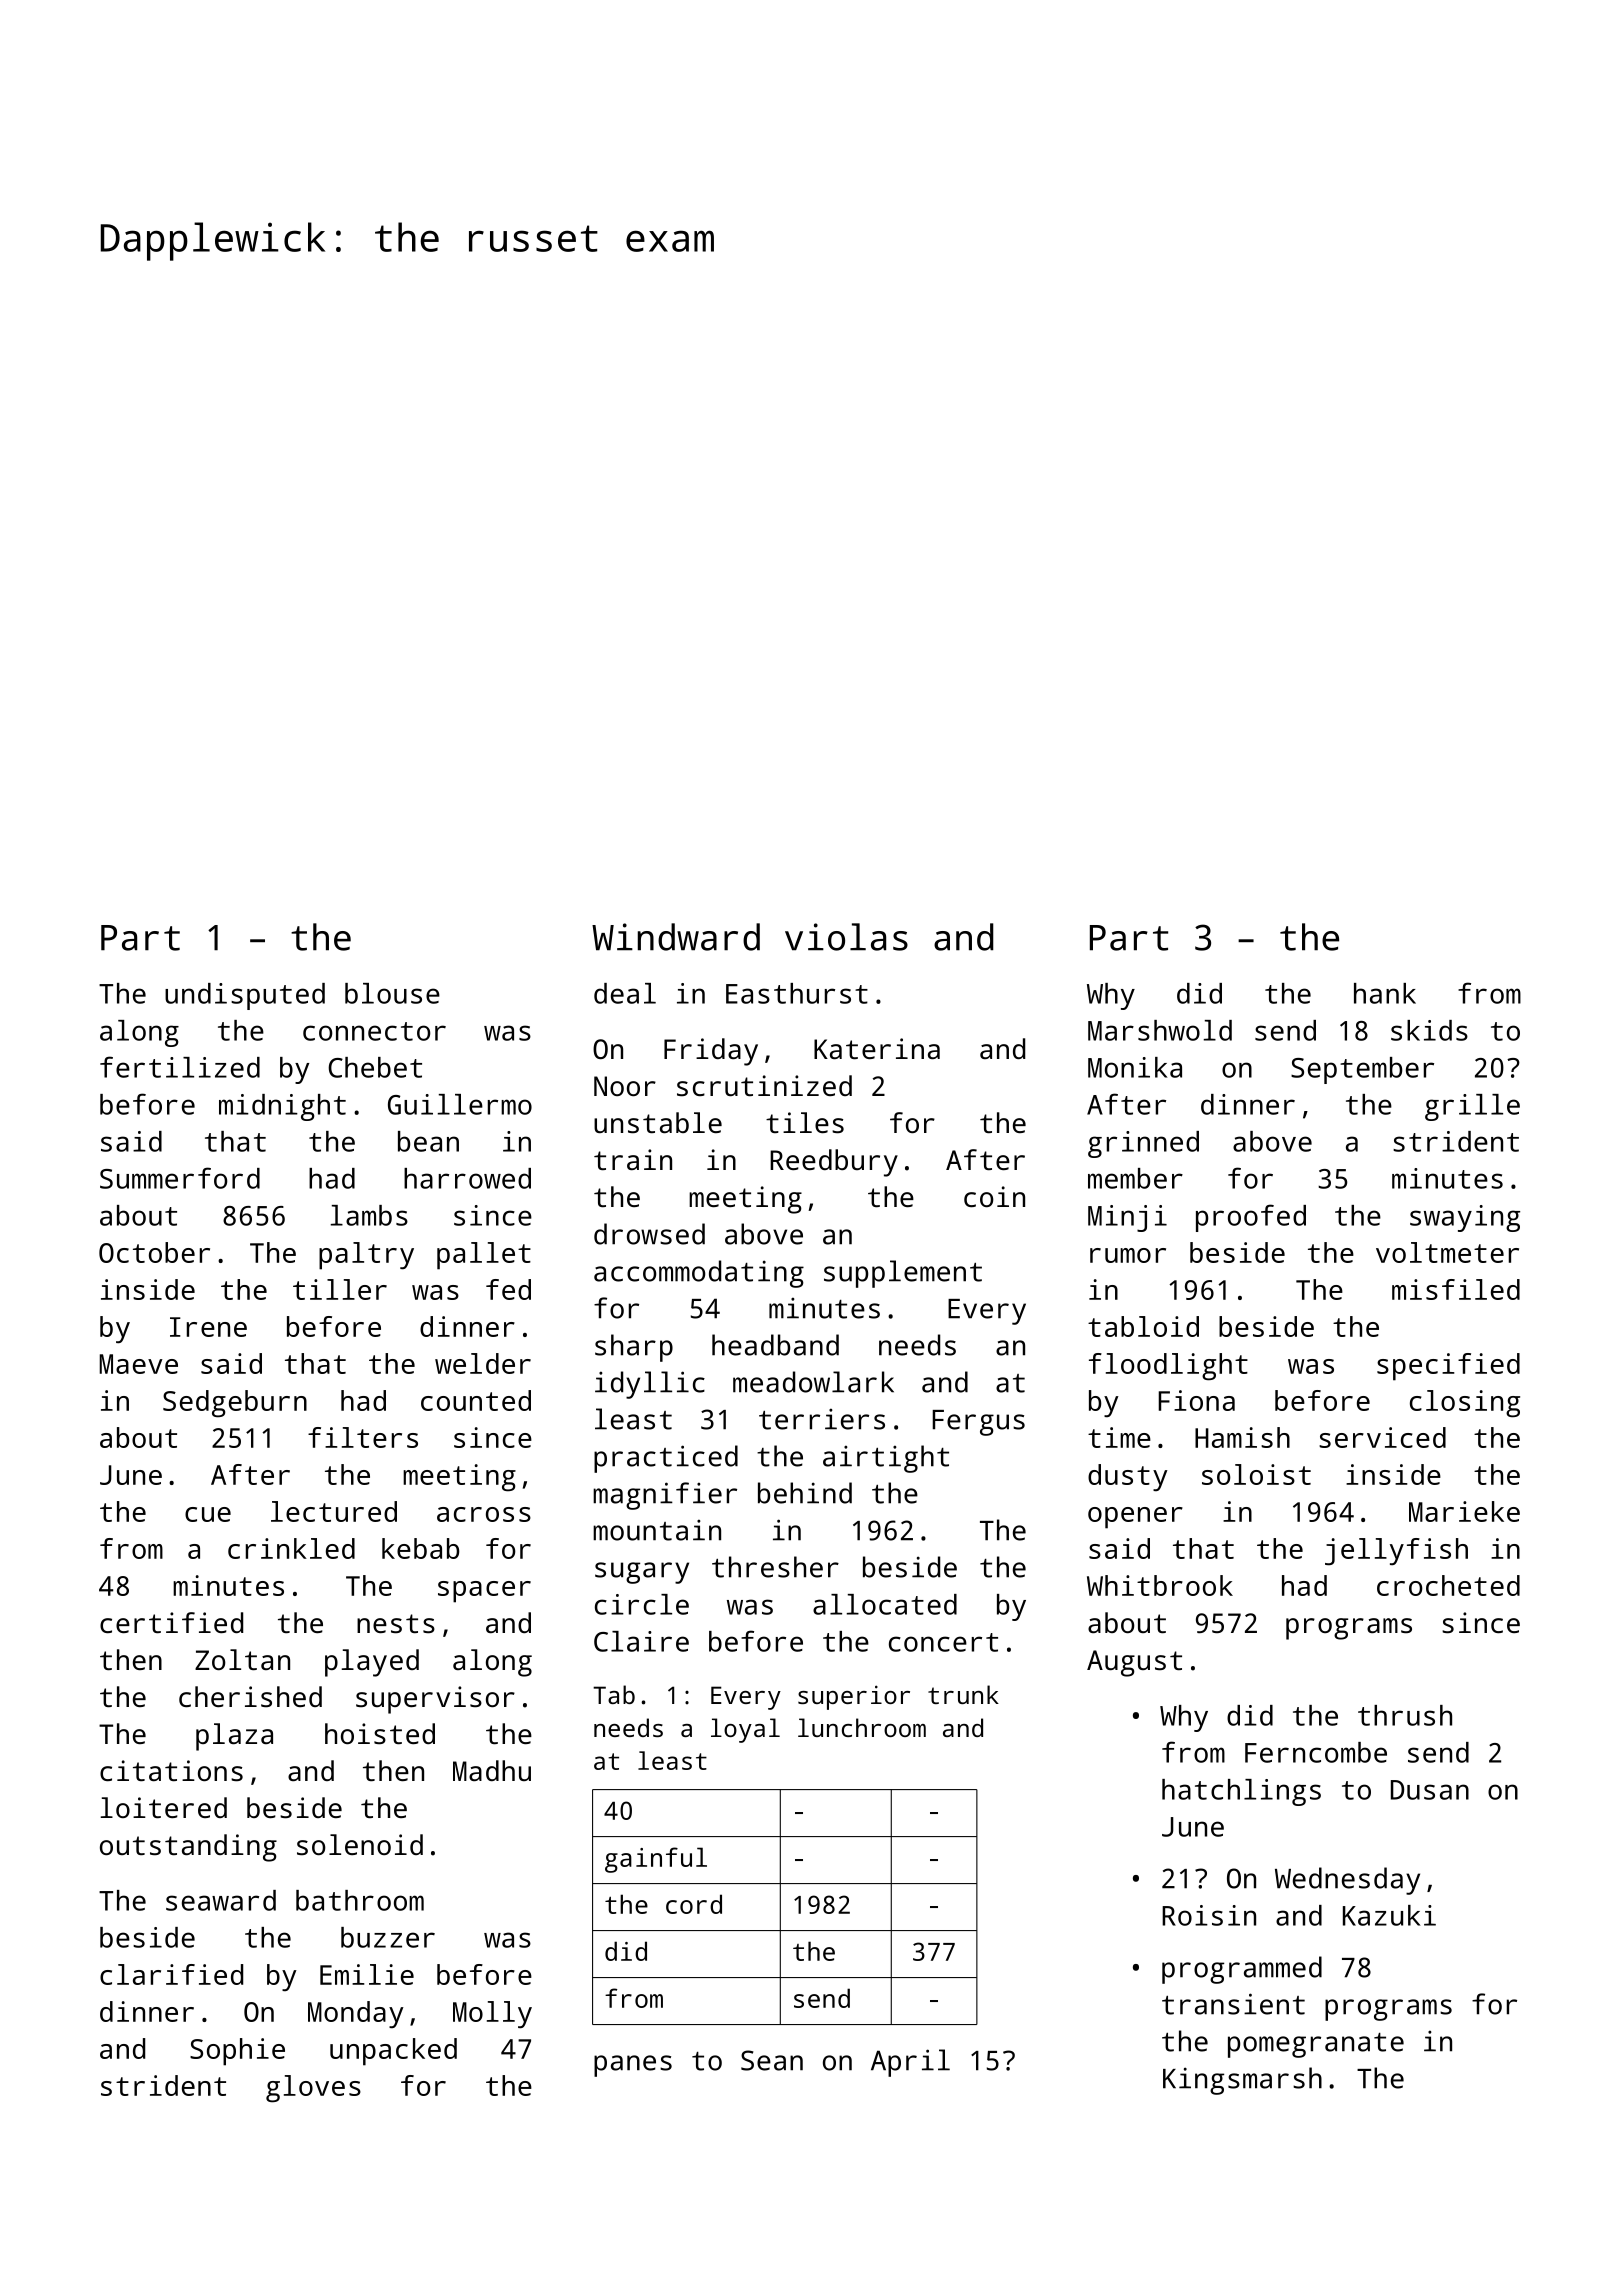 This document has width=1620, height=2292. Describe the element at coordinates (1465, 1218) in the document. I see `swaying` at that location.
